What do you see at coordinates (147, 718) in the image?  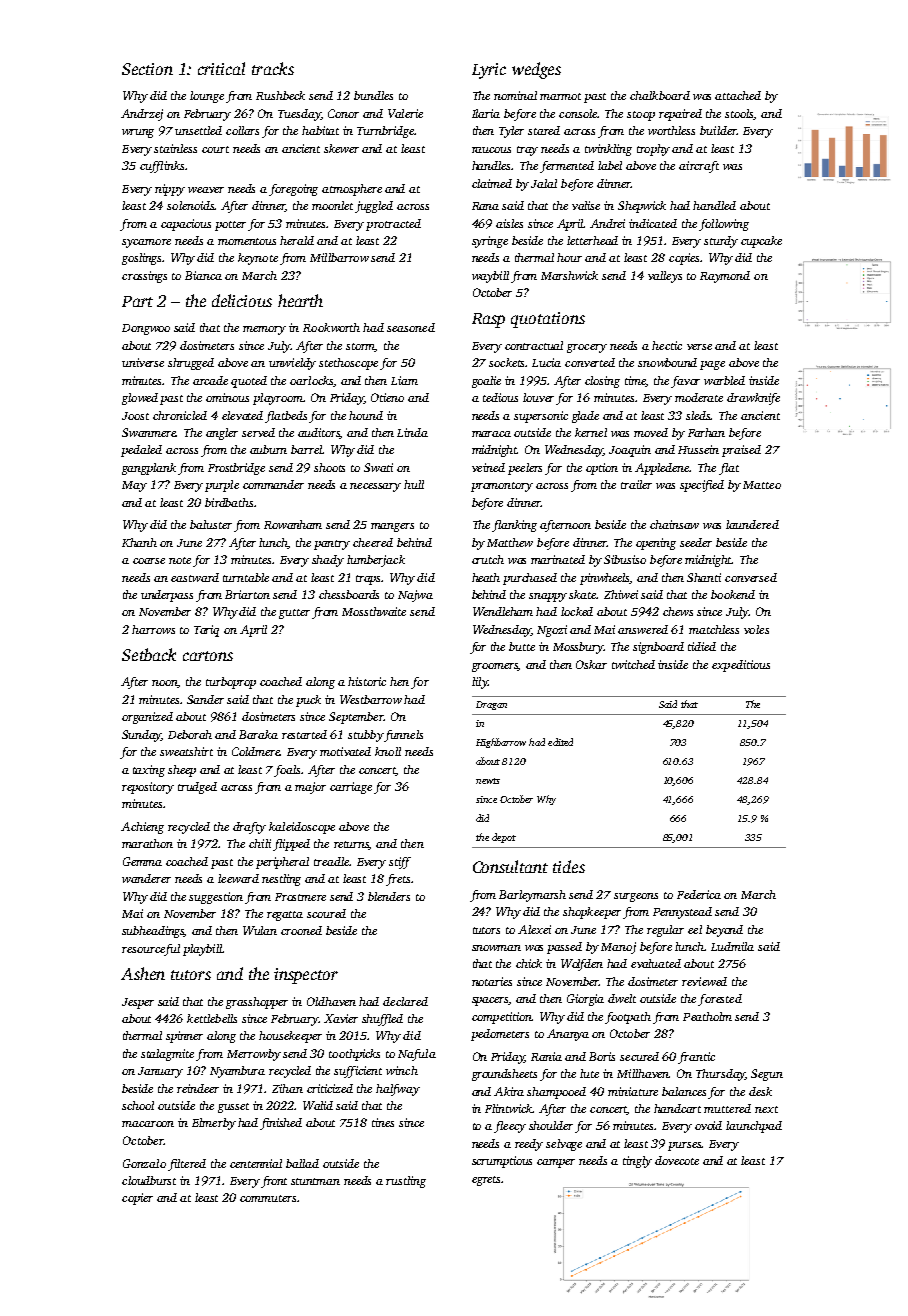 I see `organized` at bounding box center [147, 718].
